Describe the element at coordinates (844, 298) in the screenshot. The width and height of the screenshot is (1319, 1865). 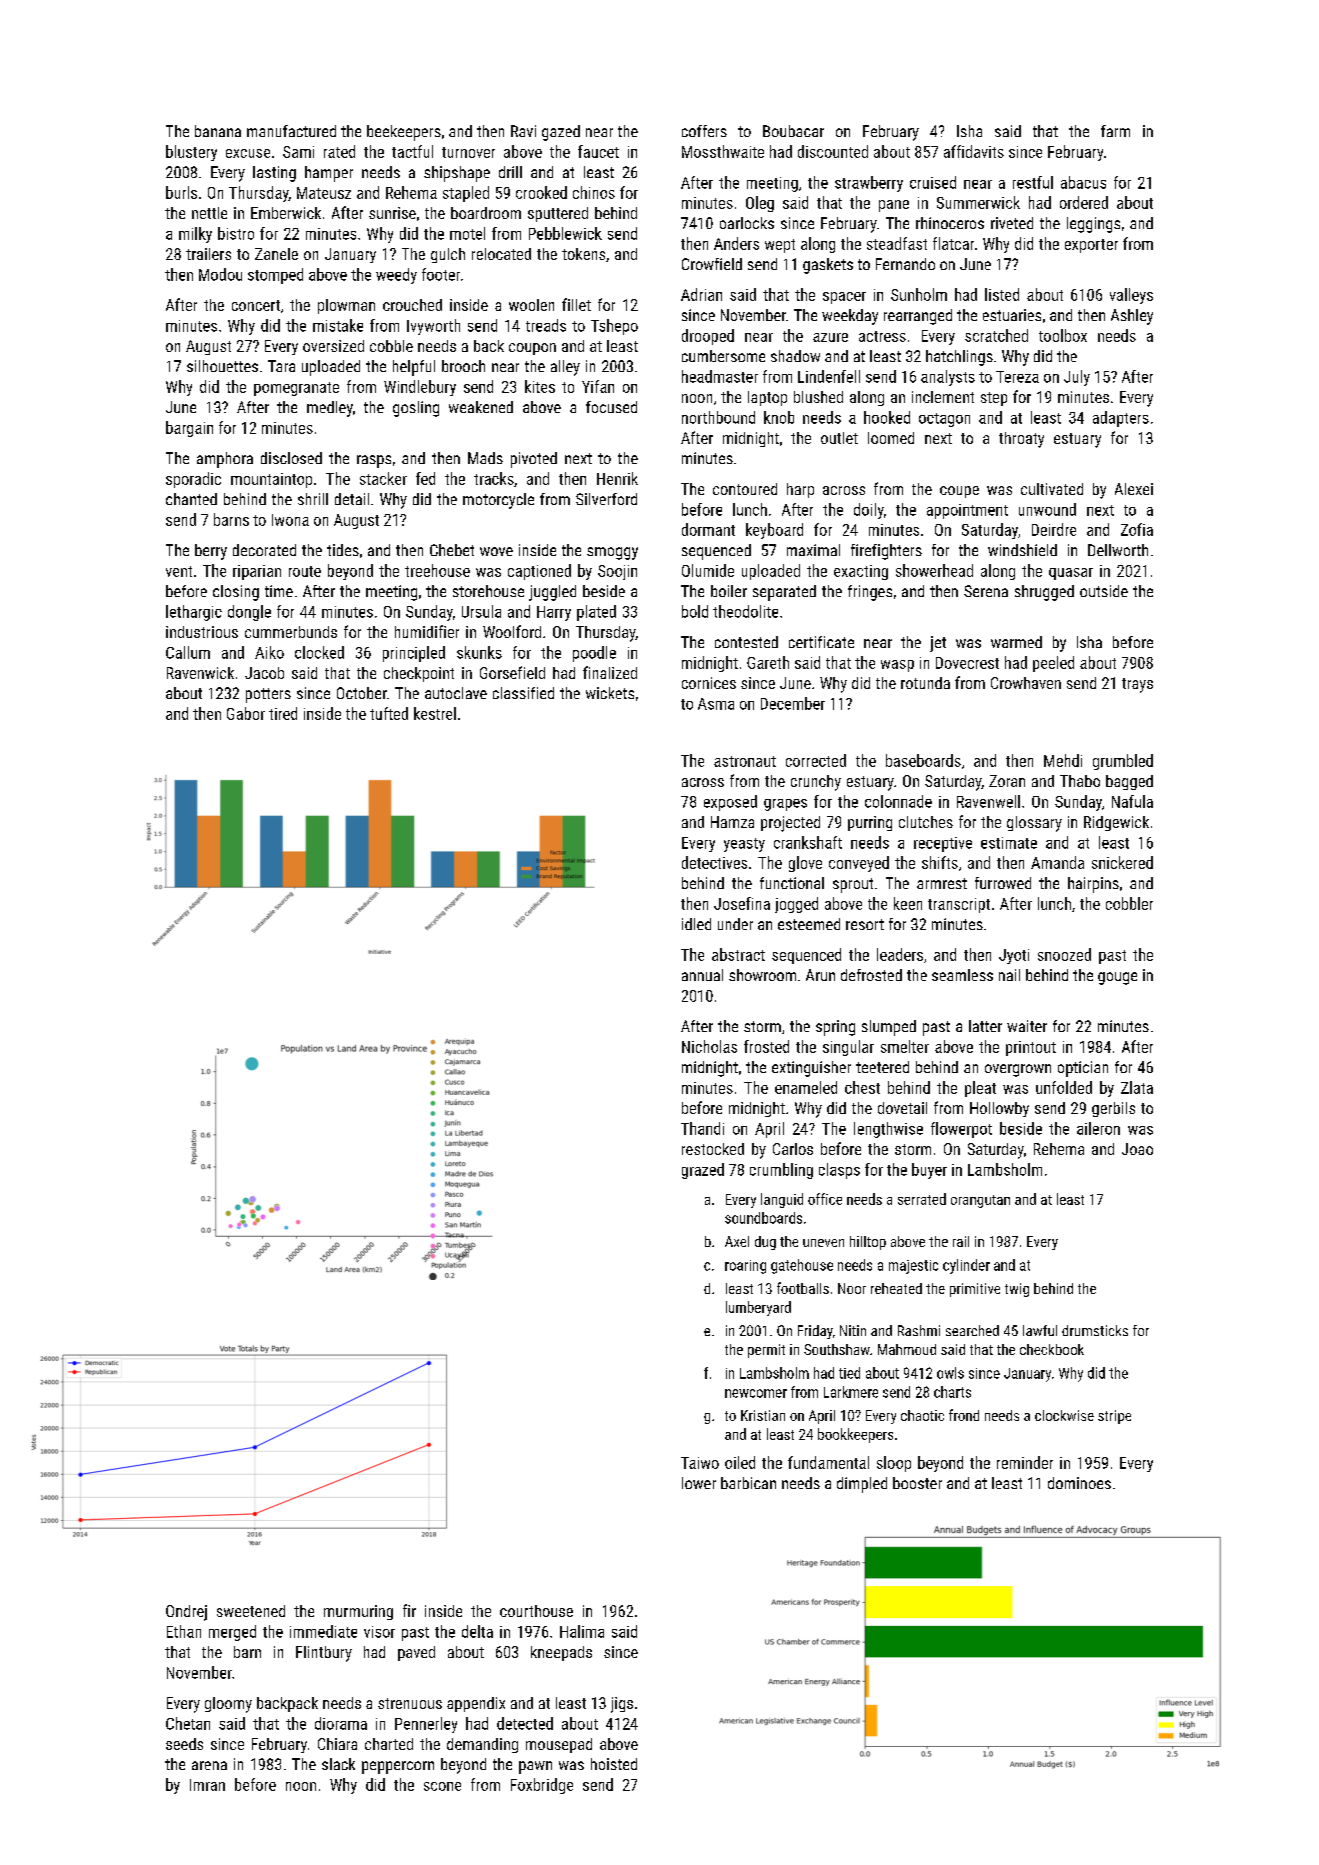
I see `spacer` at that location.
